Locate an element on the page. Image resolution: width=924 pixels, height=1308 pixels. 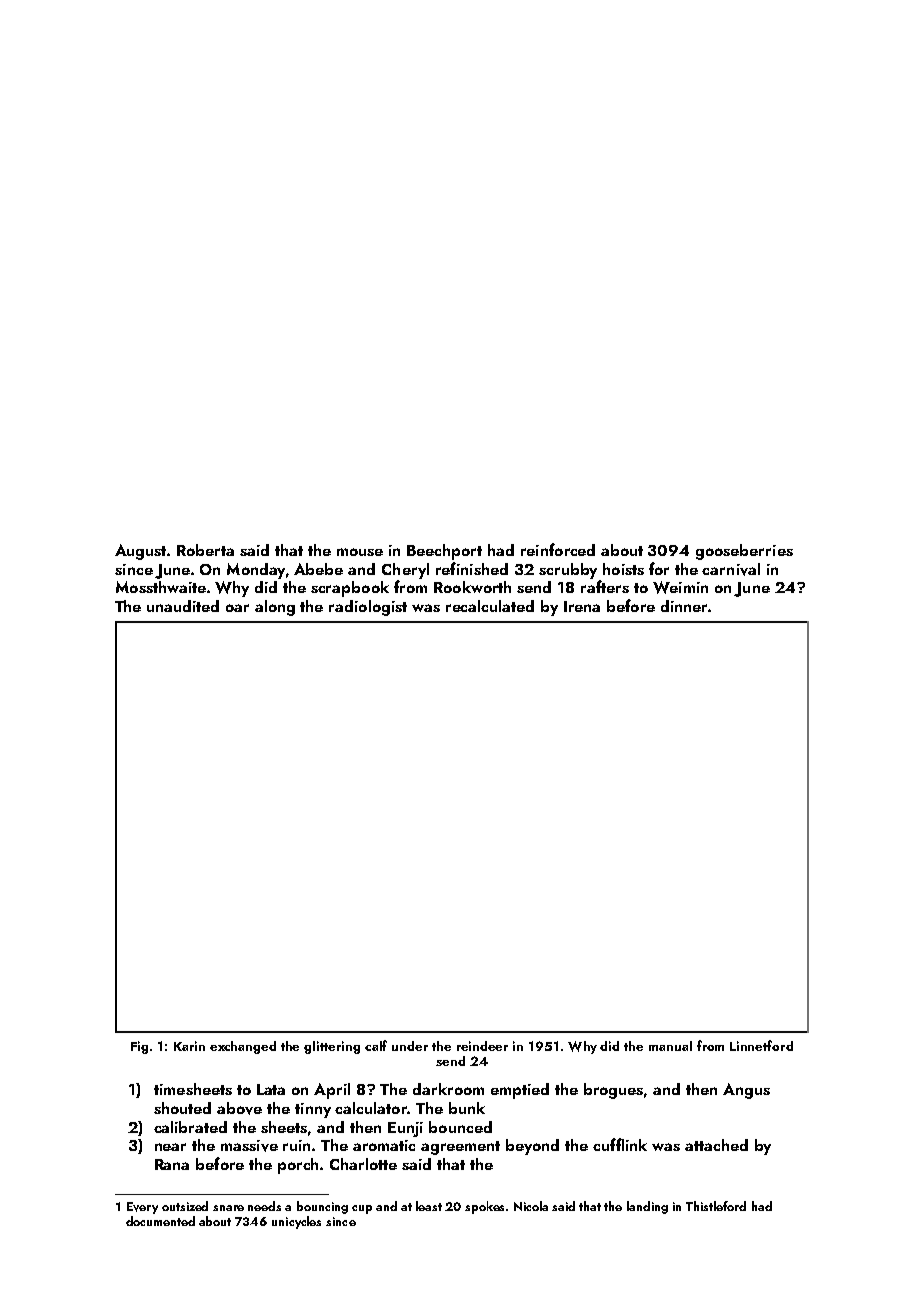
recalculated is located at coordinates (490, 606).
